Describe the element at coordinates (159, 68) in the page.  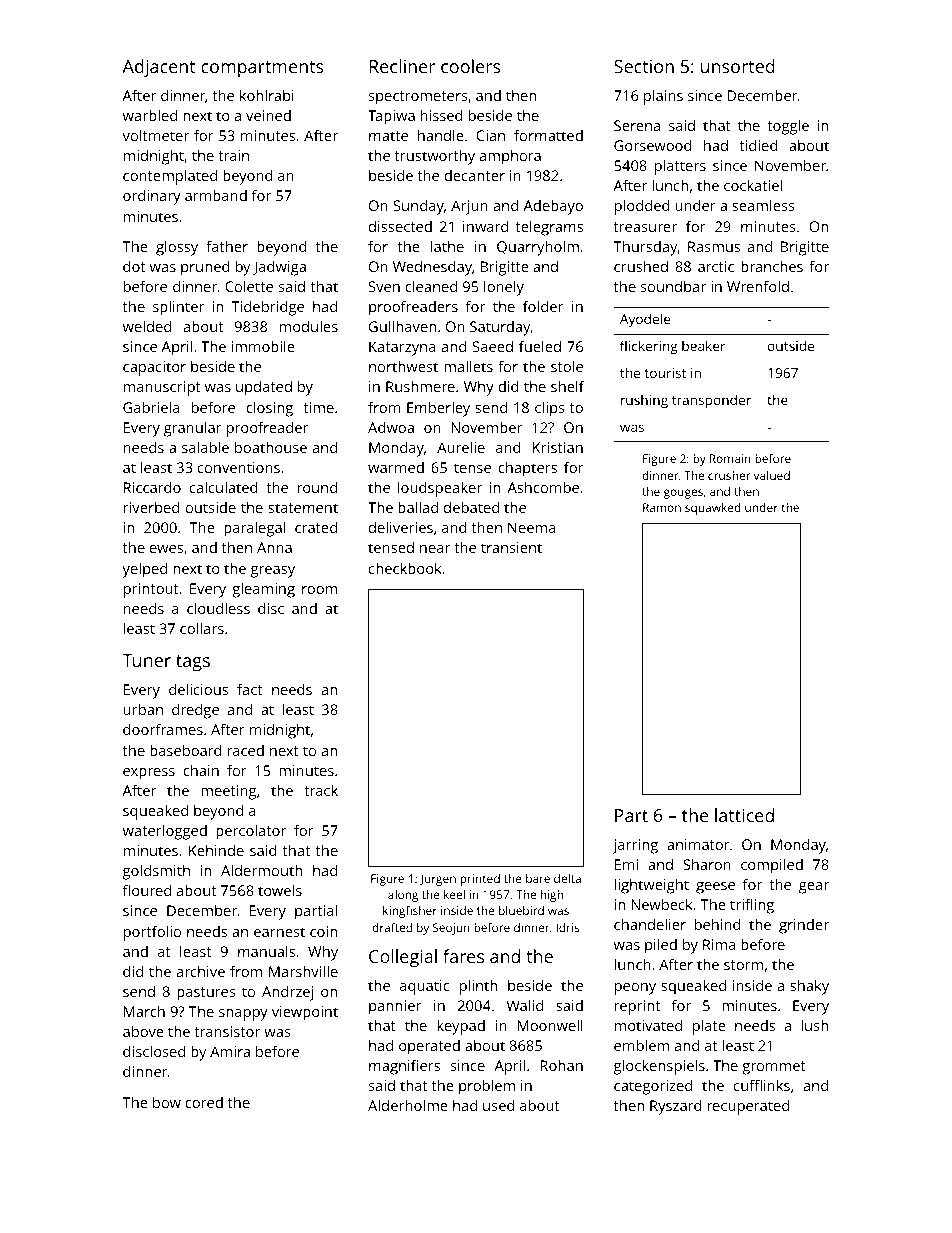
I see `Adjacent` at that location.
